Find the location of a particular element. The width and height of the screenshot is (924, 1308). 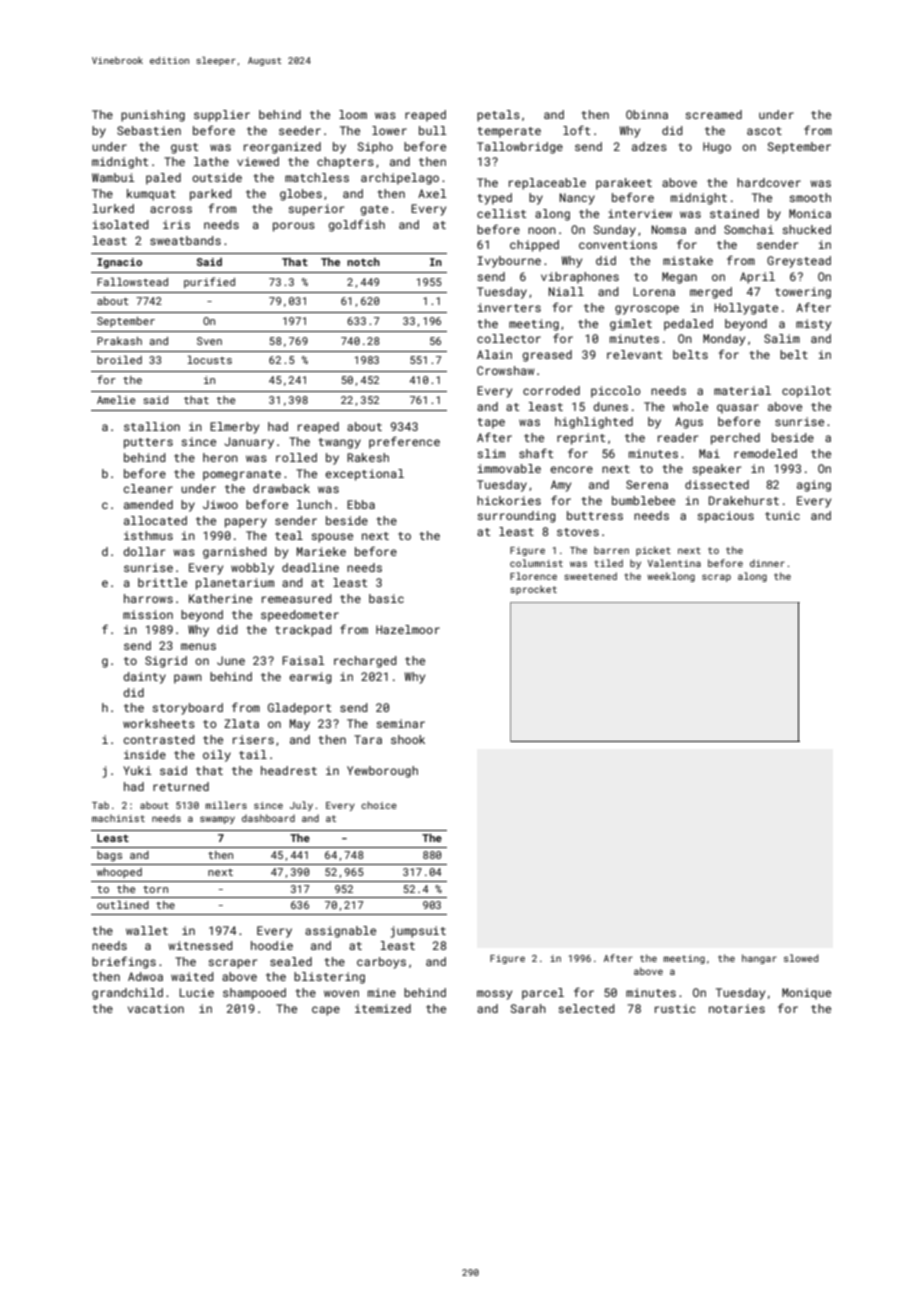

archipelago is located at coordinates (400, 179).
